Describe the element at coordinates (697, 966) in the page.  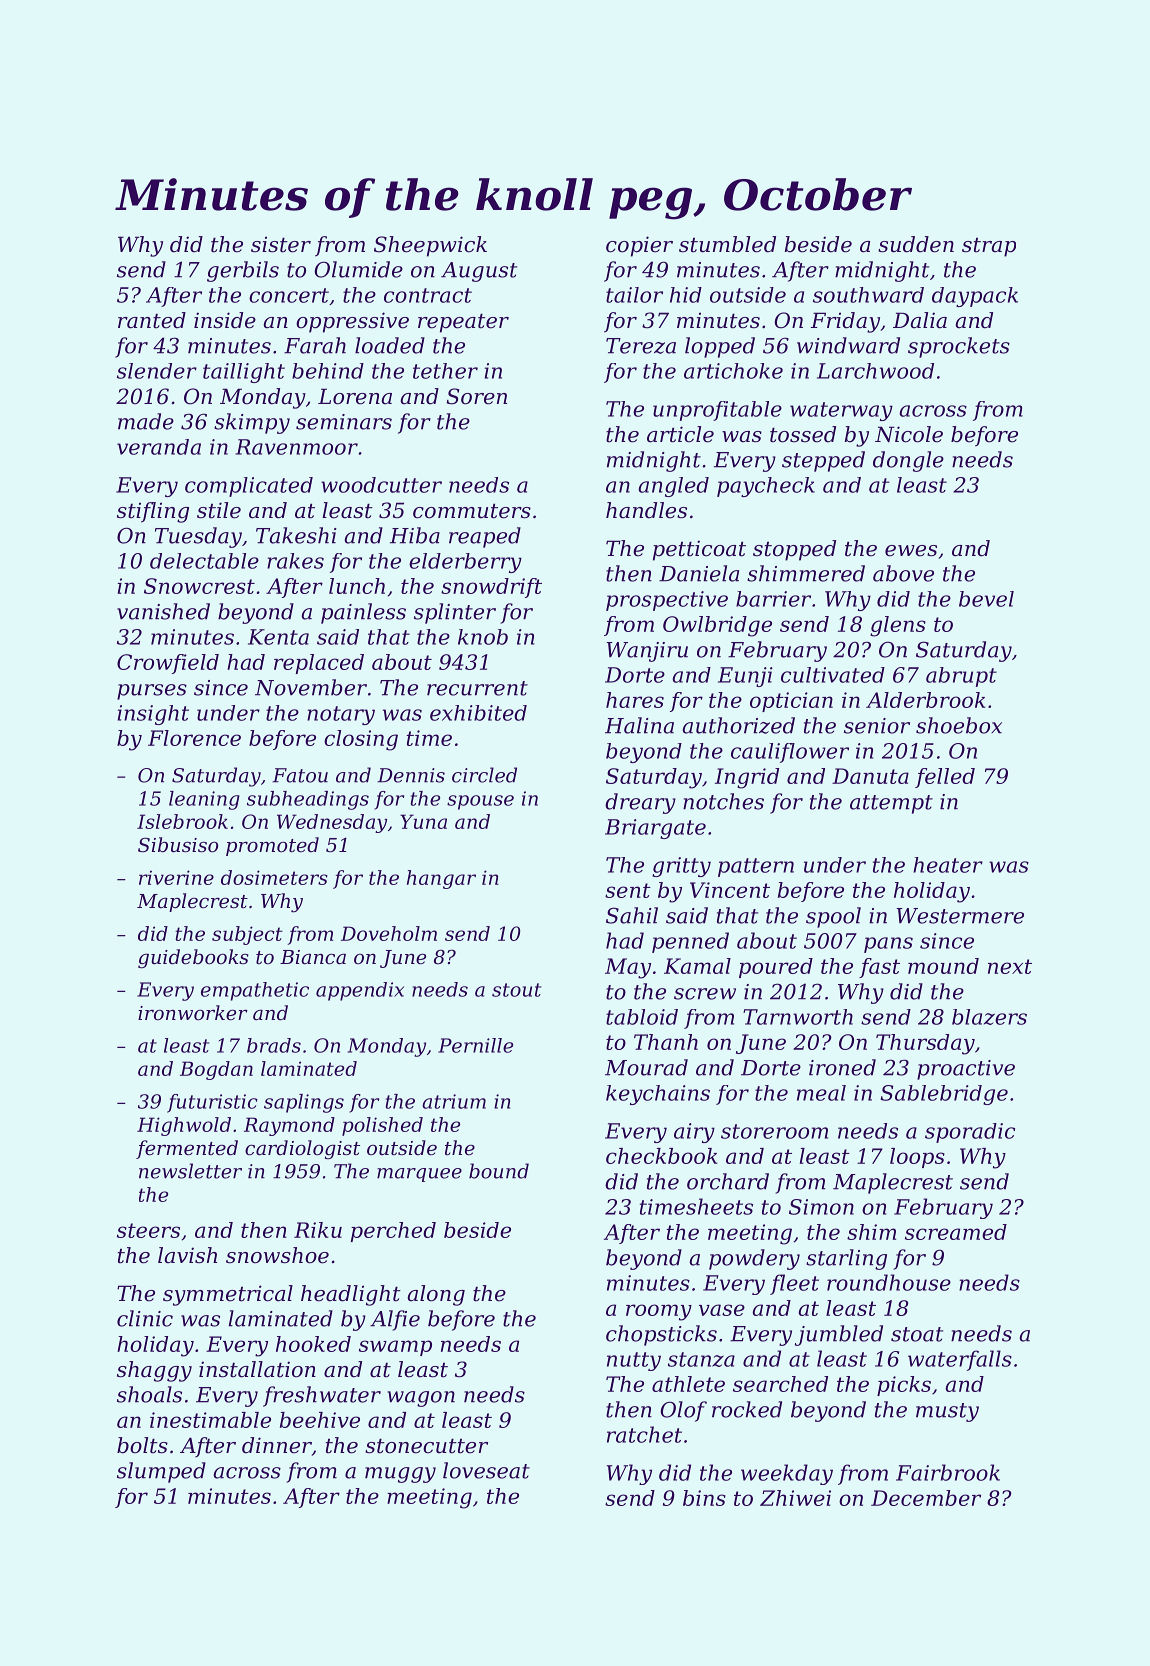
I see `Kamal` at that location.
